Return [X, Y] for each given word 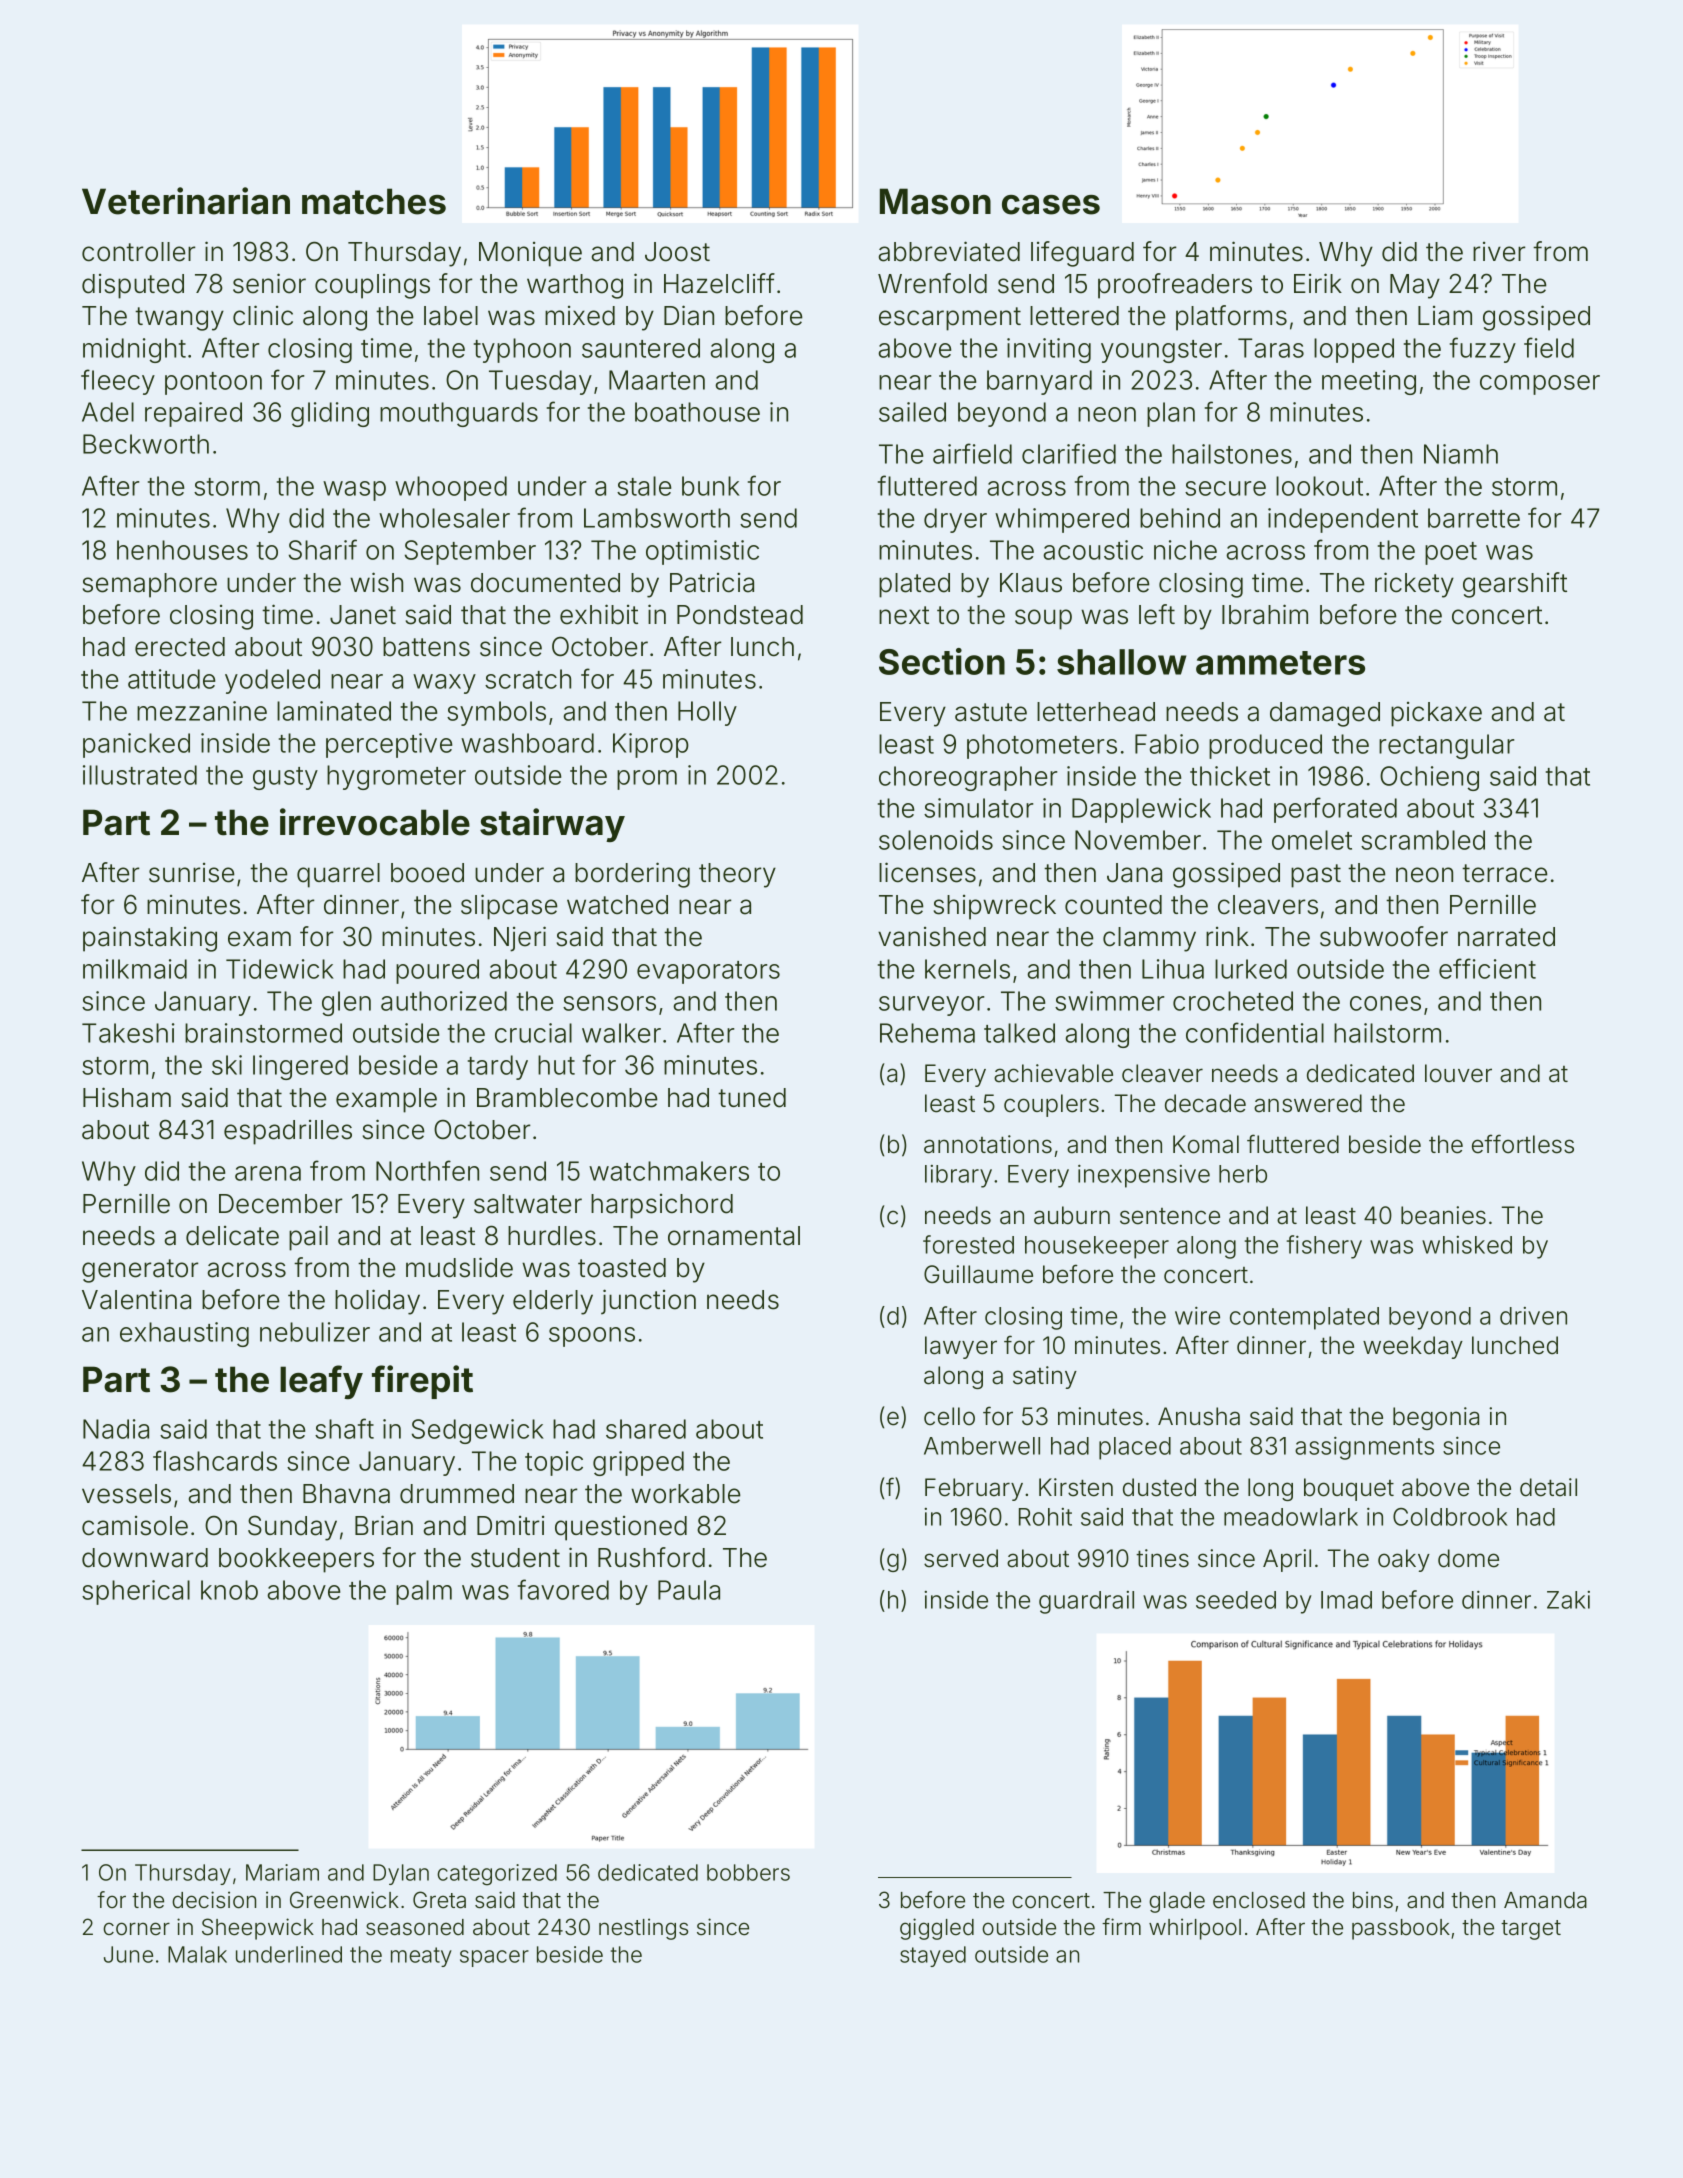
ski [227, 1065]
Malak [197, 1954]
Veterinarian [186, 201]
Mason [935, 201]
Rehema [927, 1033]
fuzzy [1483, 350]
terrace [1505, 873]
